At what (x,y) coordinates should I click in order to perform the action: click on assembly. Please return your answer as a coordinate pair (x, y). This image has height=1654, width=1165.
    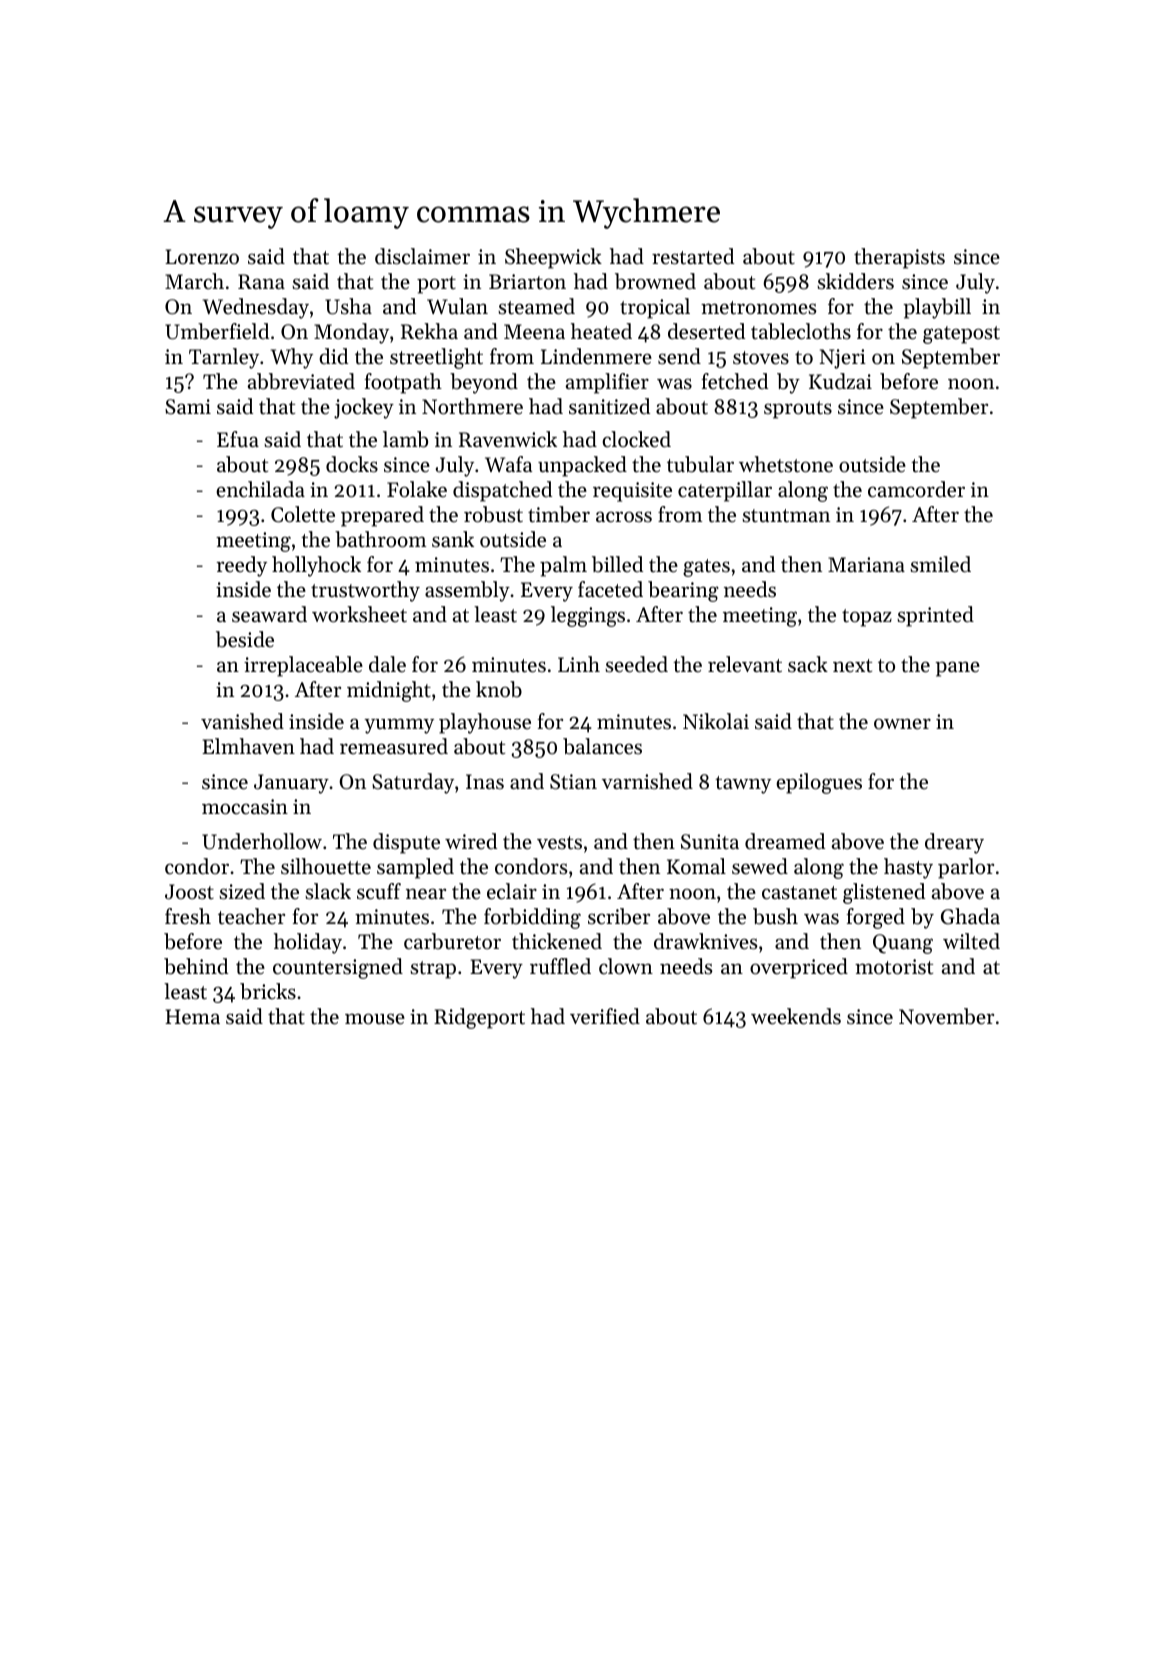
    Looking at the image, I should click on (467, 591).
